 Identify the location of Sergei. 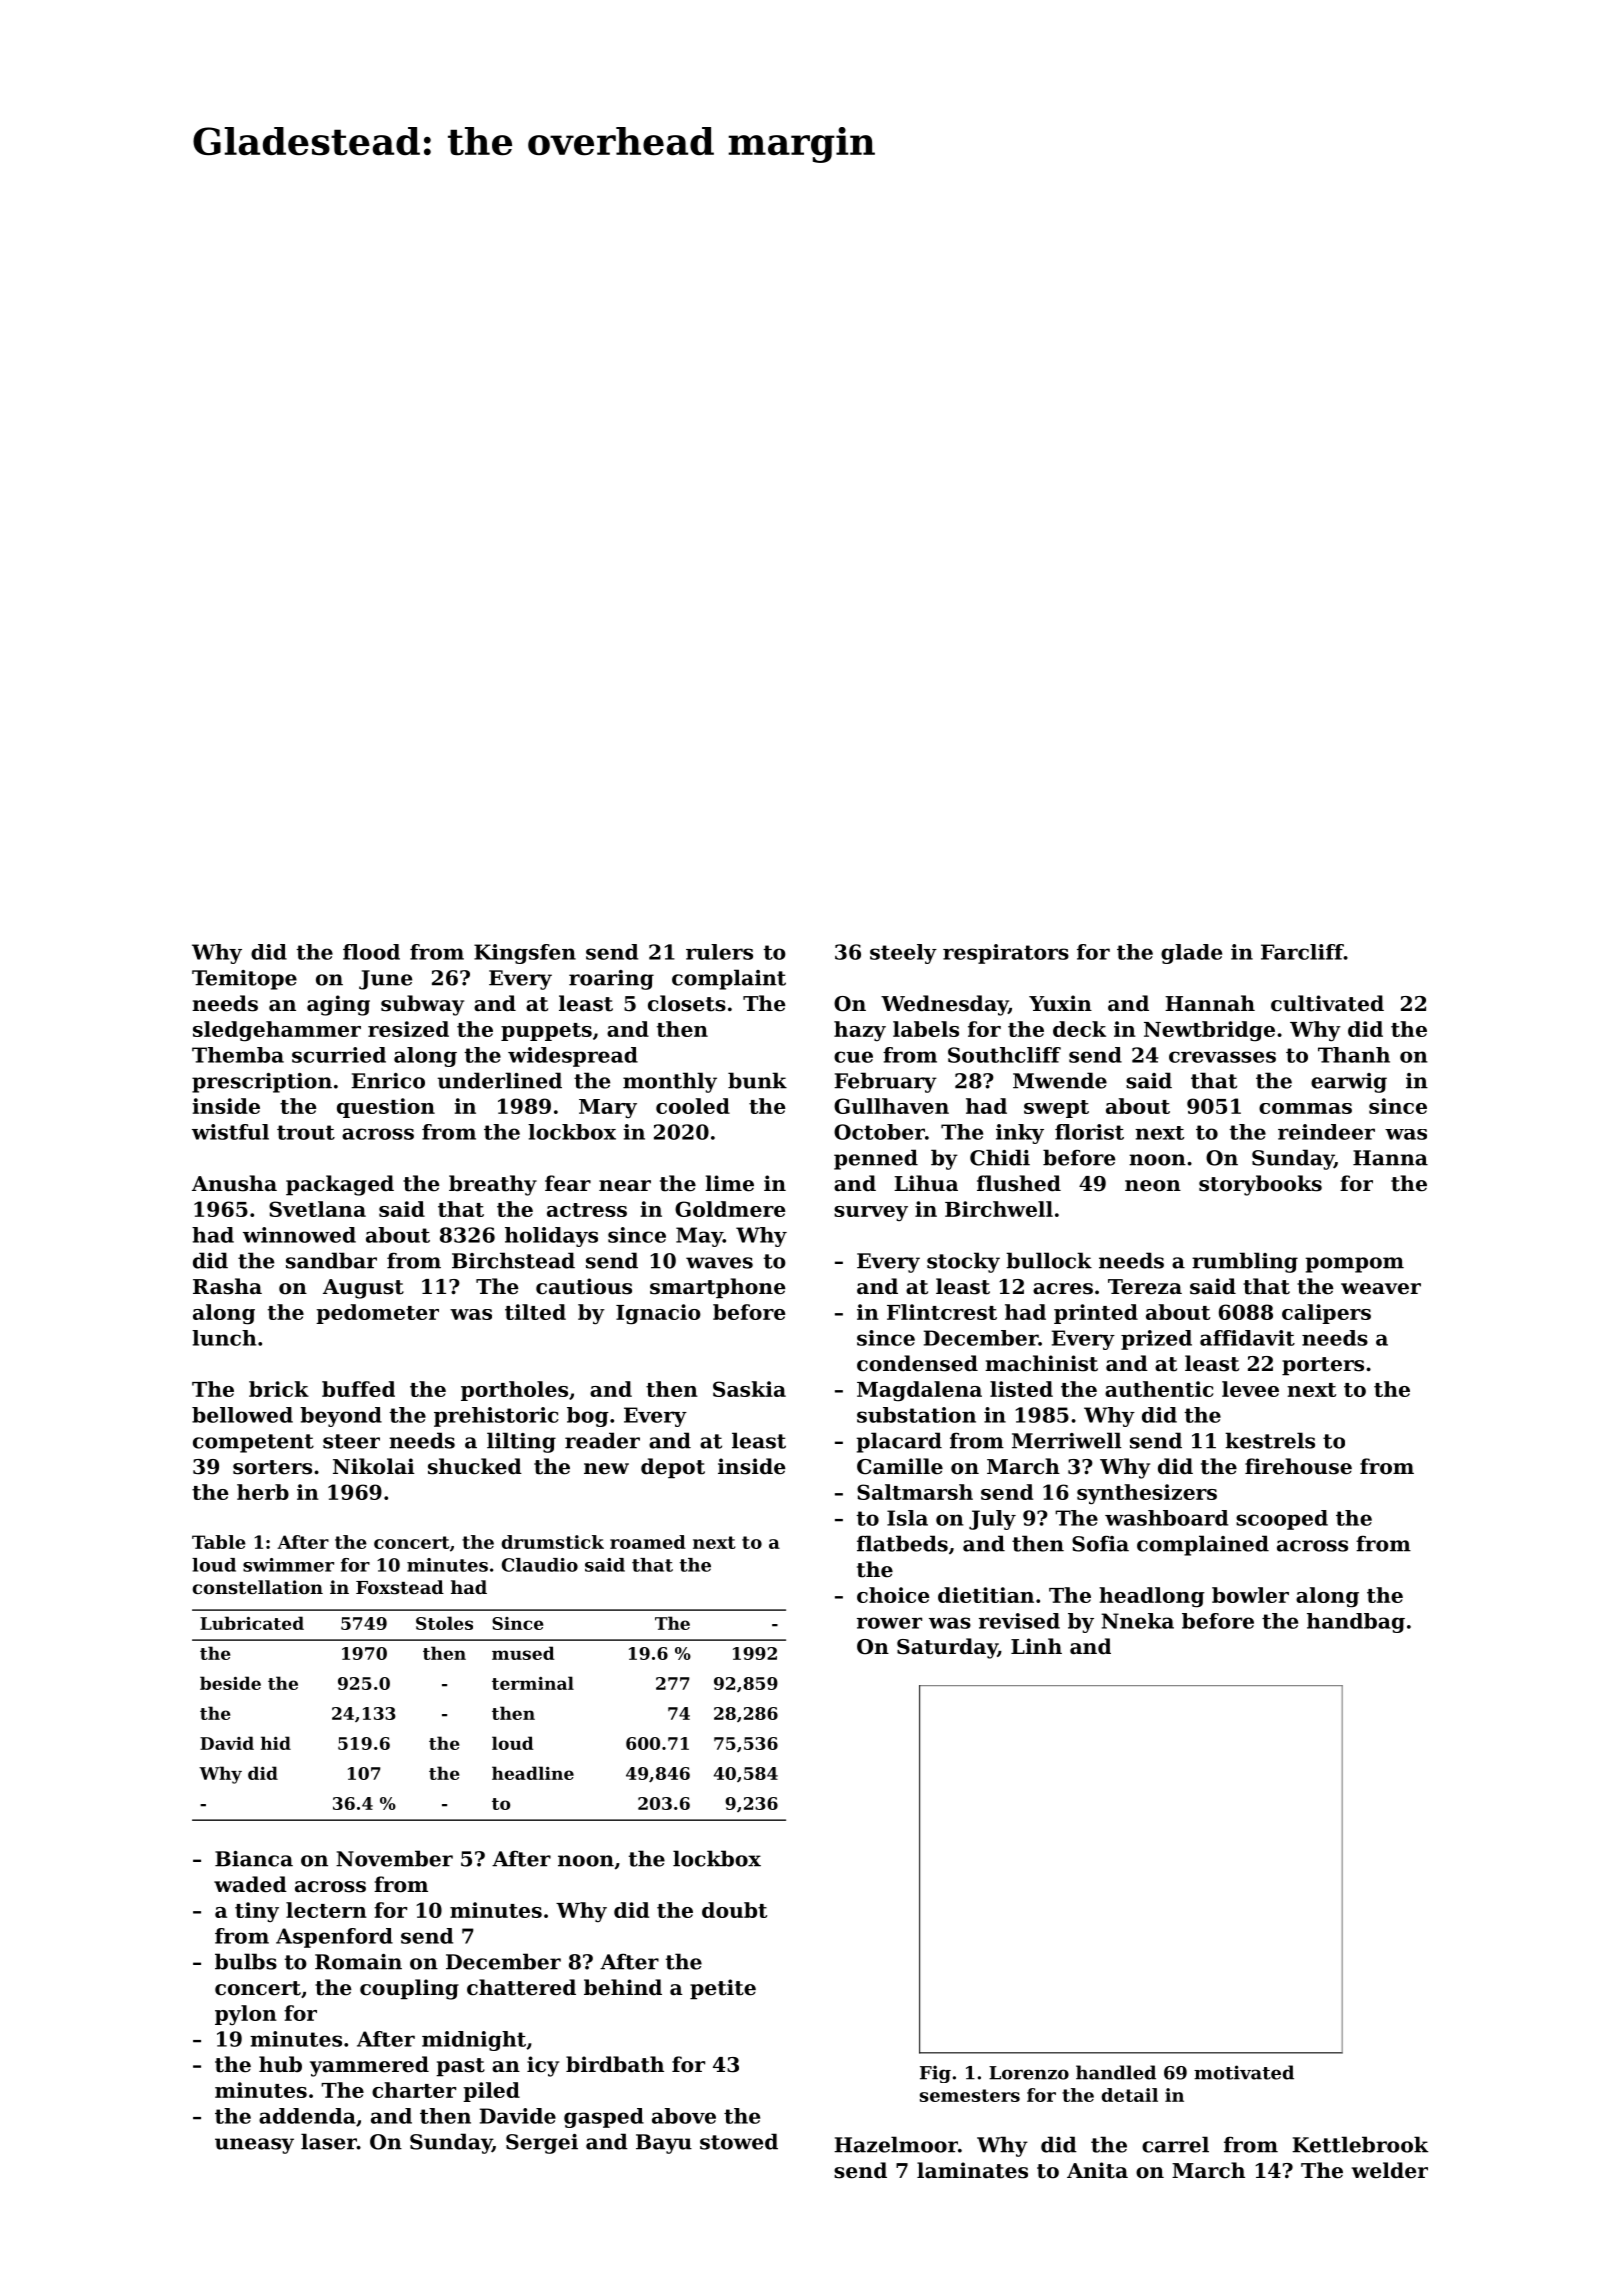
(542, 2144).
